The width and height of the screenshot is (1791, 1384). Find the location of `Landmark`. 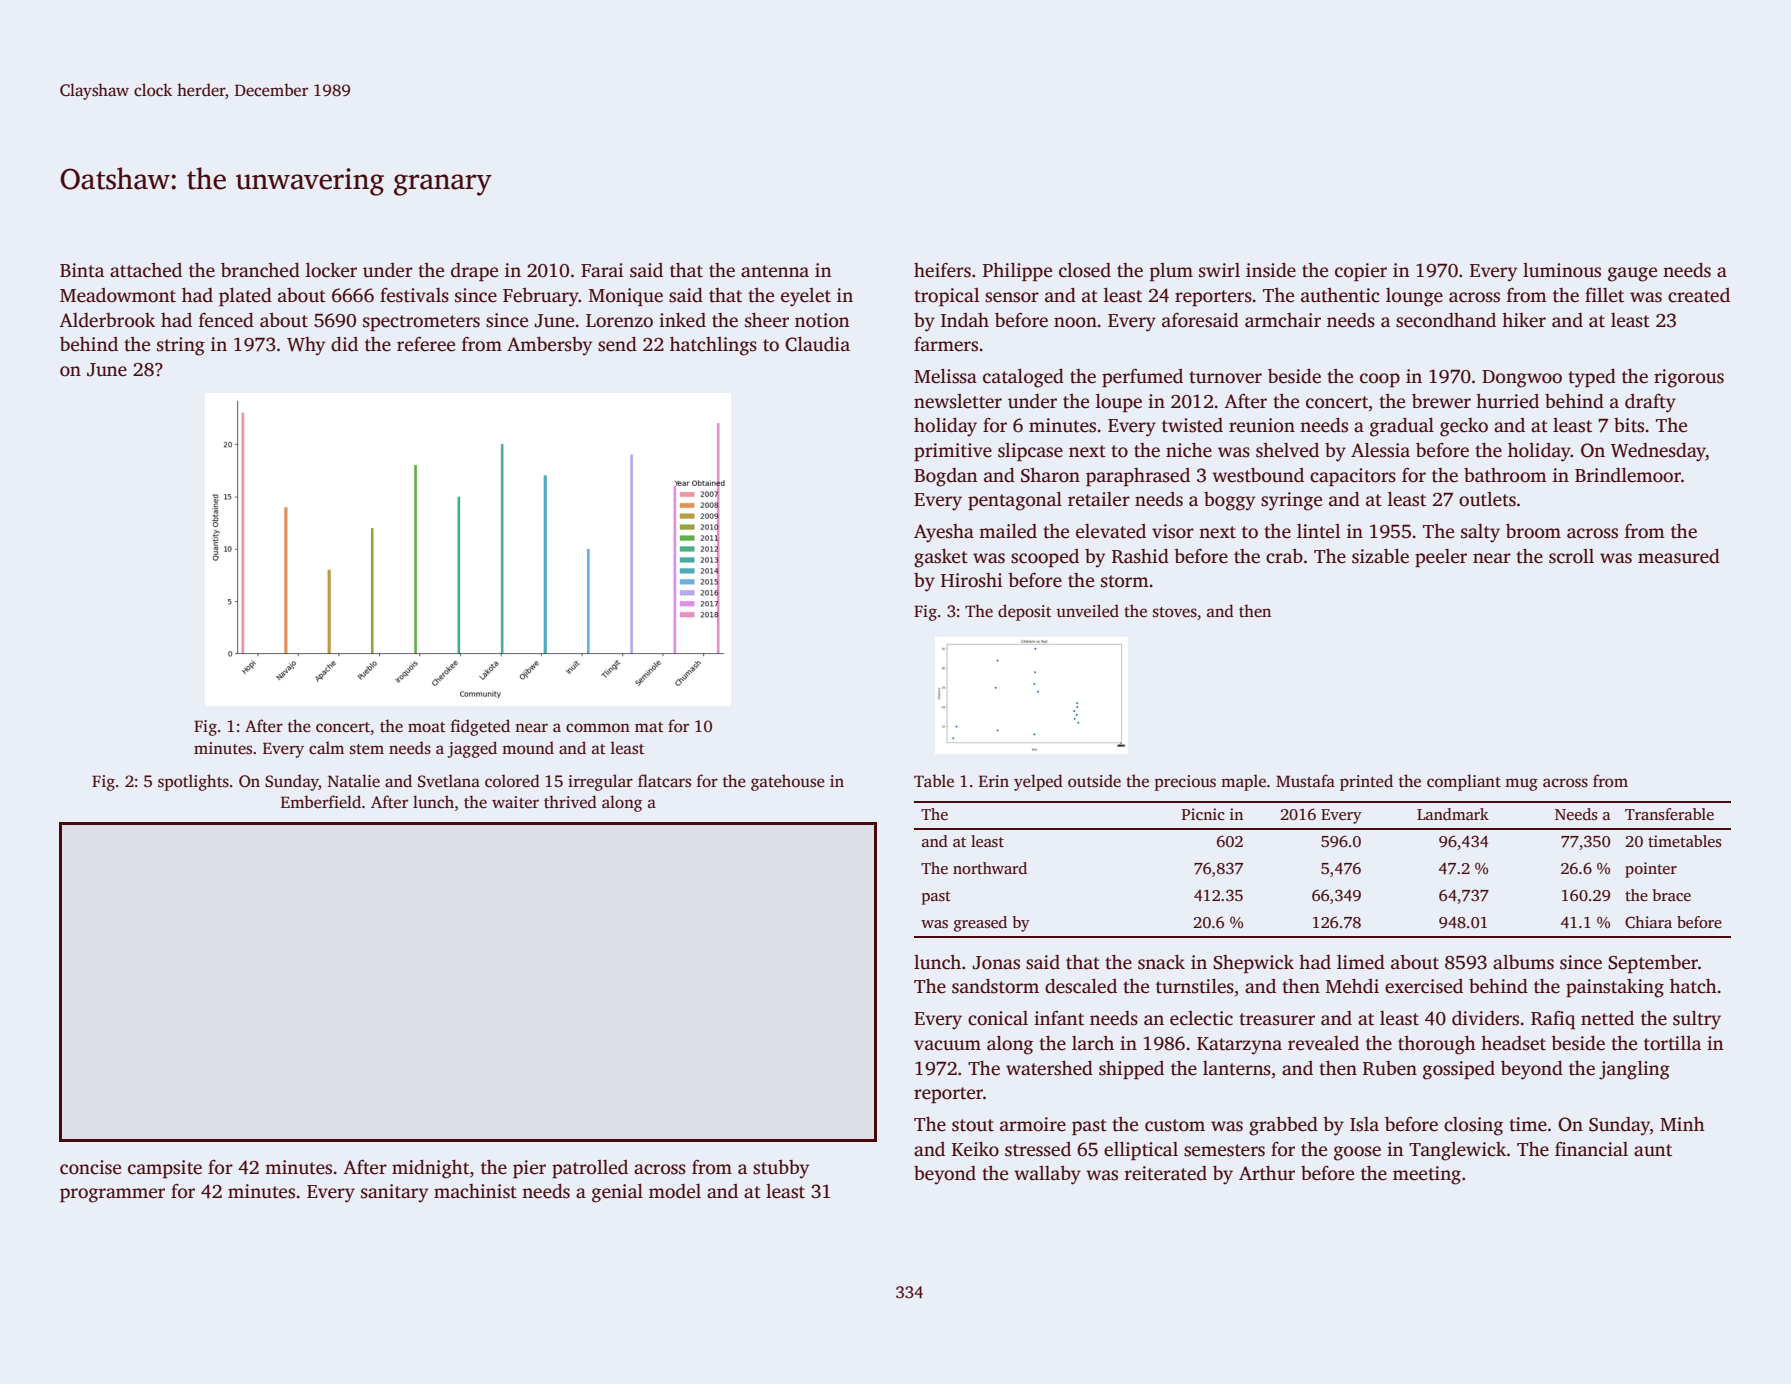

Landmark is located at coordinates (1453, 814).
